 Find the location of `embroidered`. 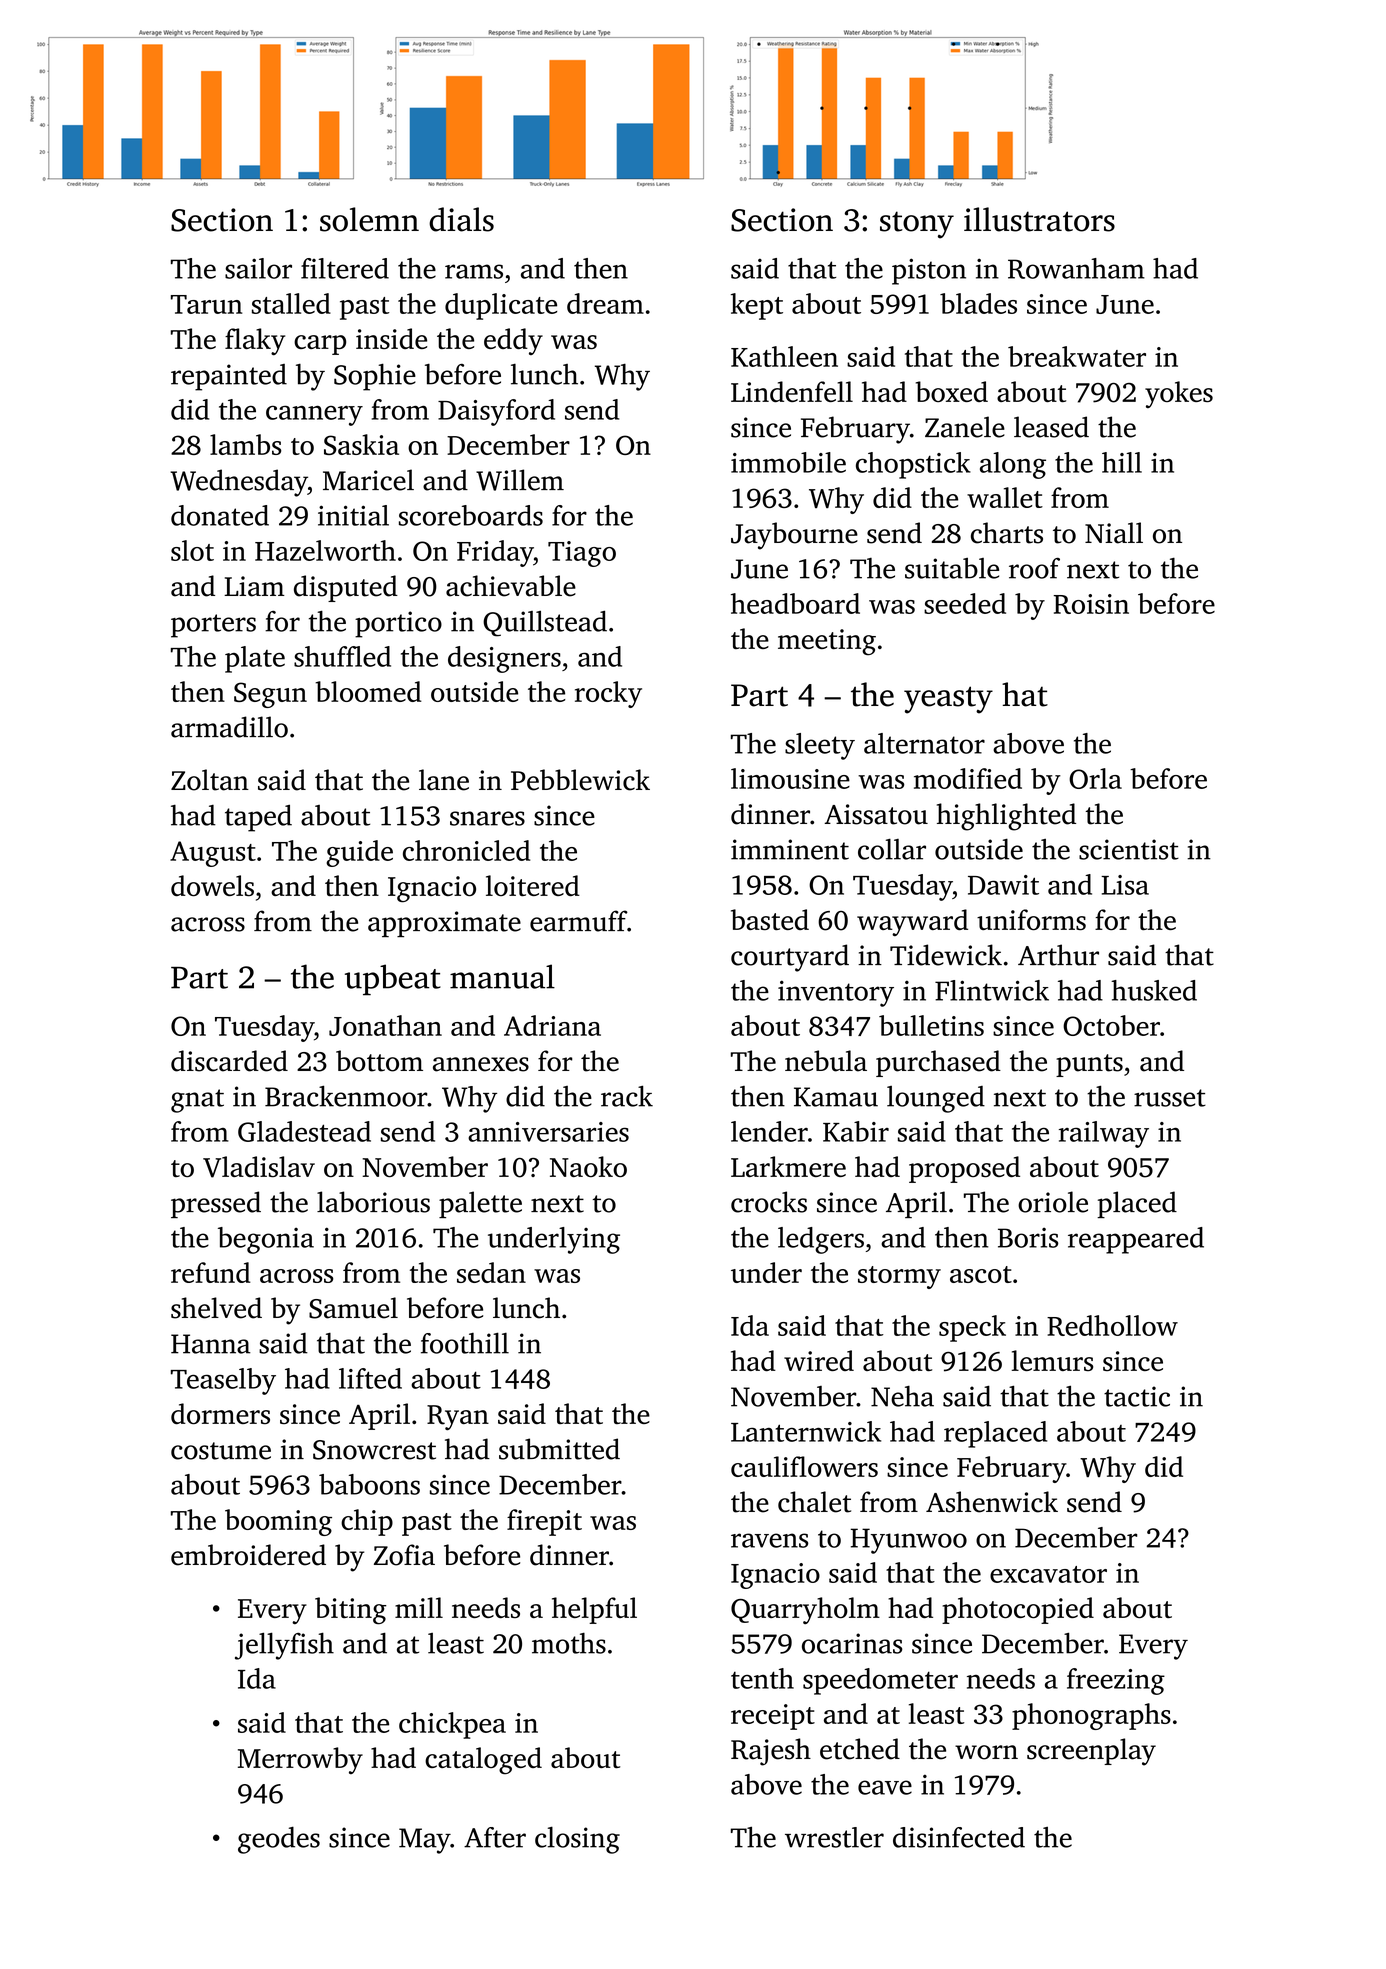

embroidered is located at coordinates (248, 1555).
